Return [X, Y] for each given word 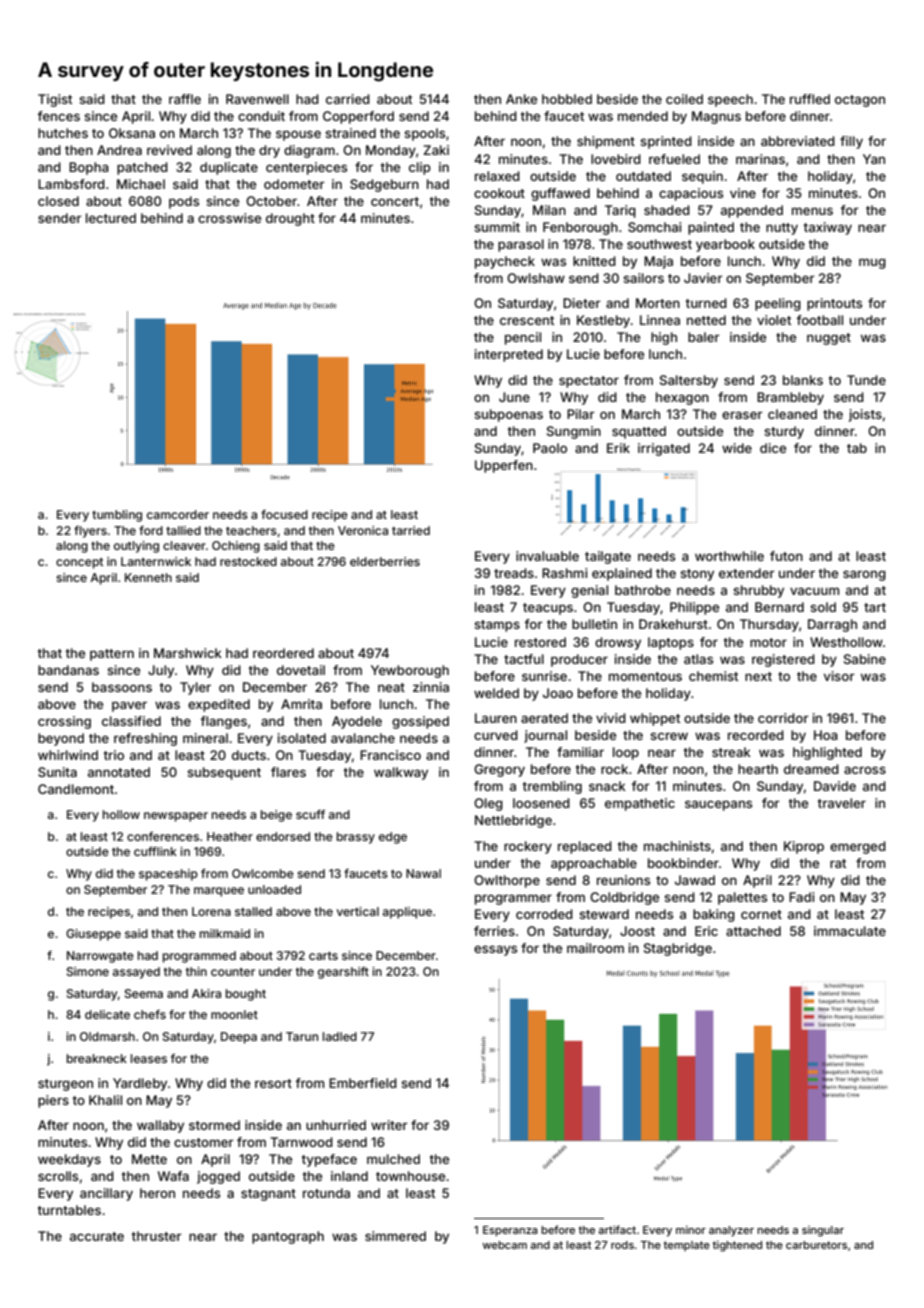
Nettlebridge [513, 821]
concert [395, 201]
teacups [548, 609]
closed [58, 201]
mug [872, 263]
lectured [111, 218]
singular [823, 1231]
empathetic [640, 804]
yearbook [725, 245]
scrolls [58, 1176]
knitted [594, 261]
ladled [340, 1036]
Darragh [832, 625]
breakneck [97, 1058]
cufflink [155, 851]
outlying [136, 547]
